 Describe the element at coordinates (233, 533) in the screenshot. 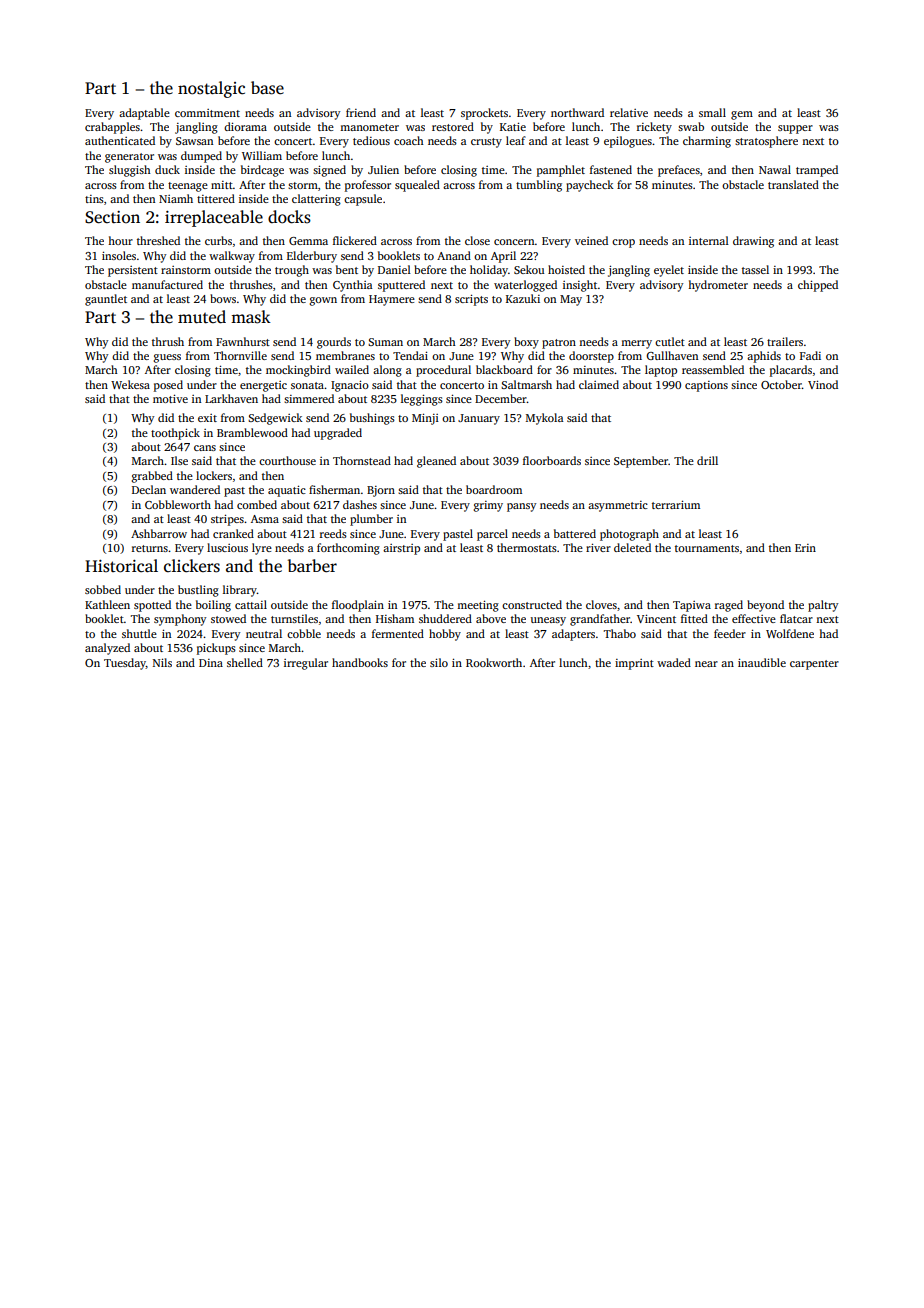

I see `cranked` at that location.
